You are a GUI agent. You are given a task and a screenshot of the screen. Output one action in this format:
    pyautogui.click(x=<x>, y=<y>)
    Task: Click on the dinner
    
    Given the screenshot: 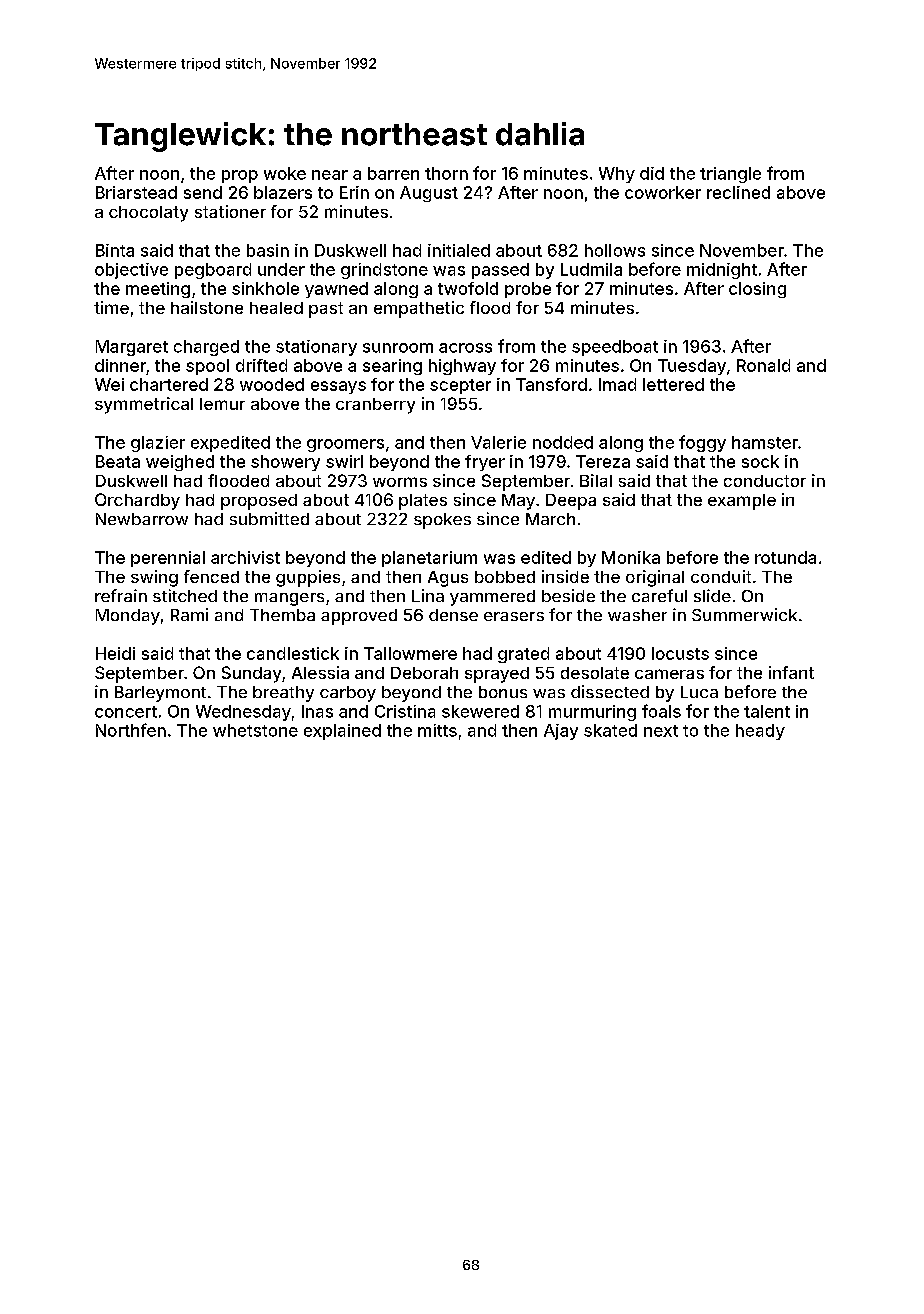 What is the action you would take?
    pyautogui.click(x=120, y=365)
